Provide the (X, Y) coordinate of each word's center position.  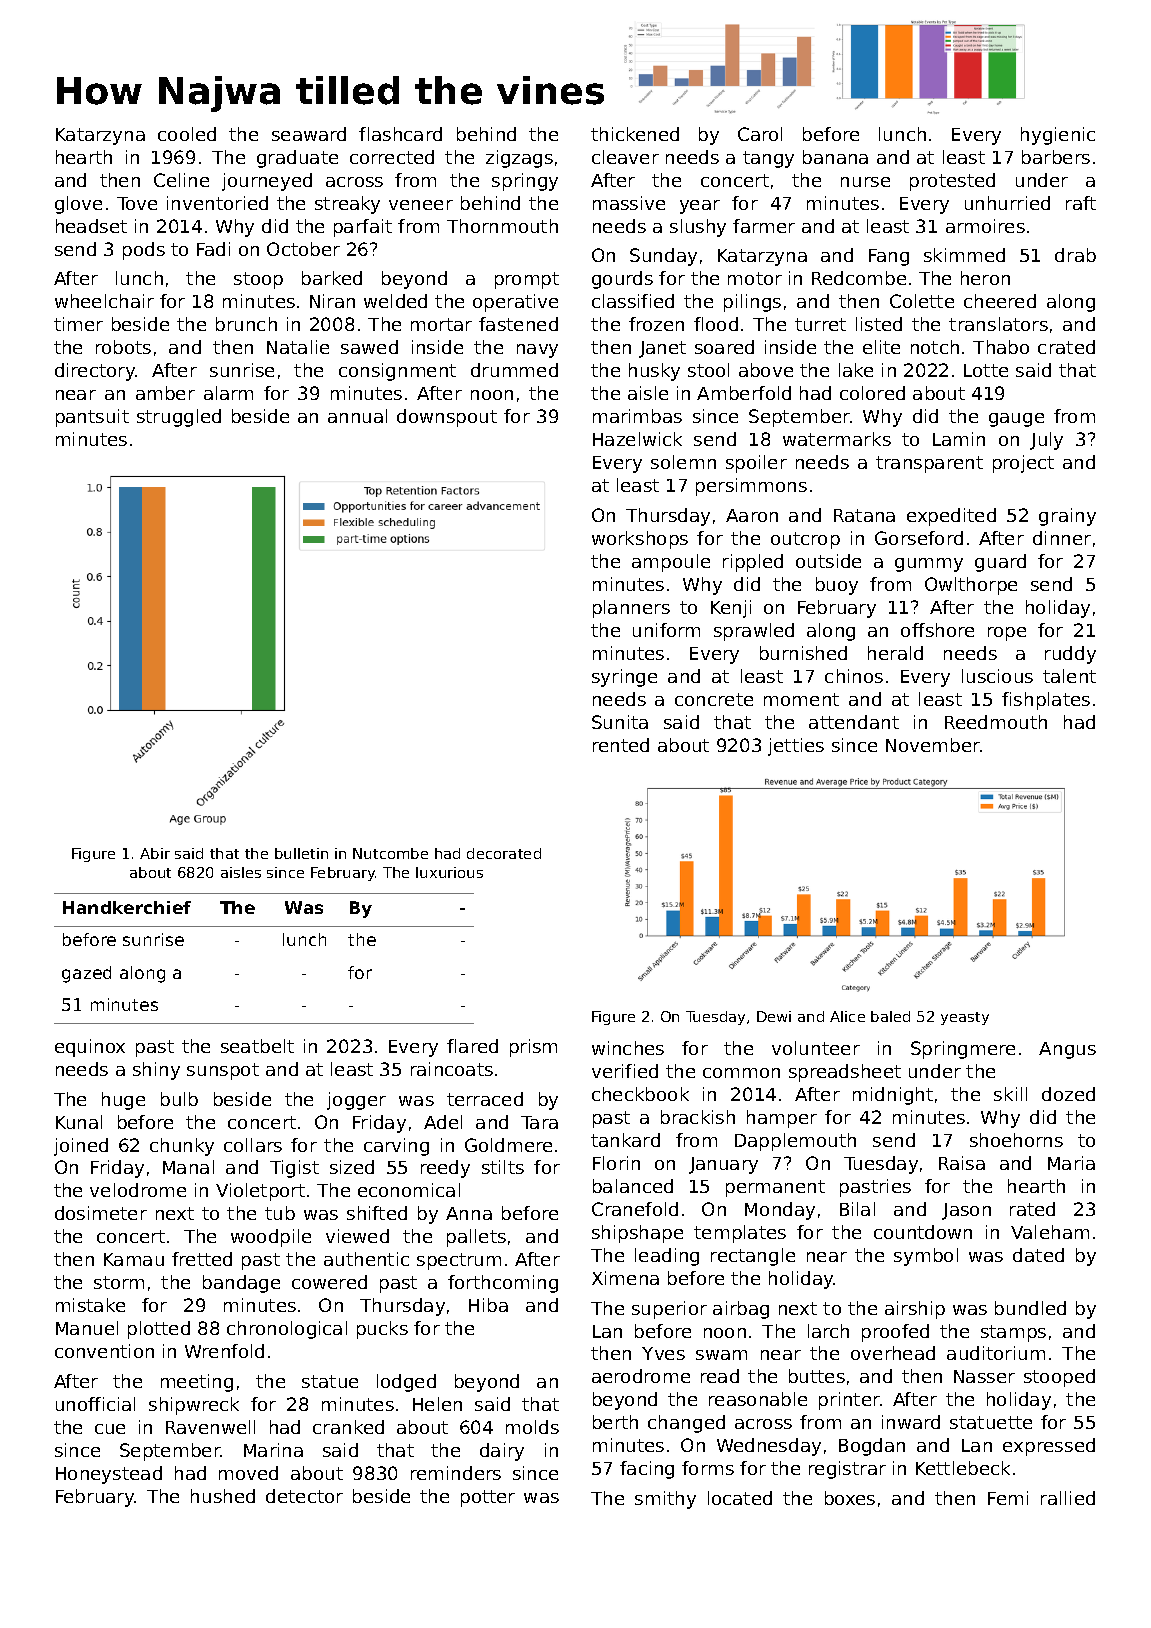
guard (1000, 563)
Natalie (298, 347)
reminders (456, 1473)
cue (110, 1429)
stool (708, 370)
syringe (624, 678)
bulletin (301, 853)
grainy (1067, 517)
